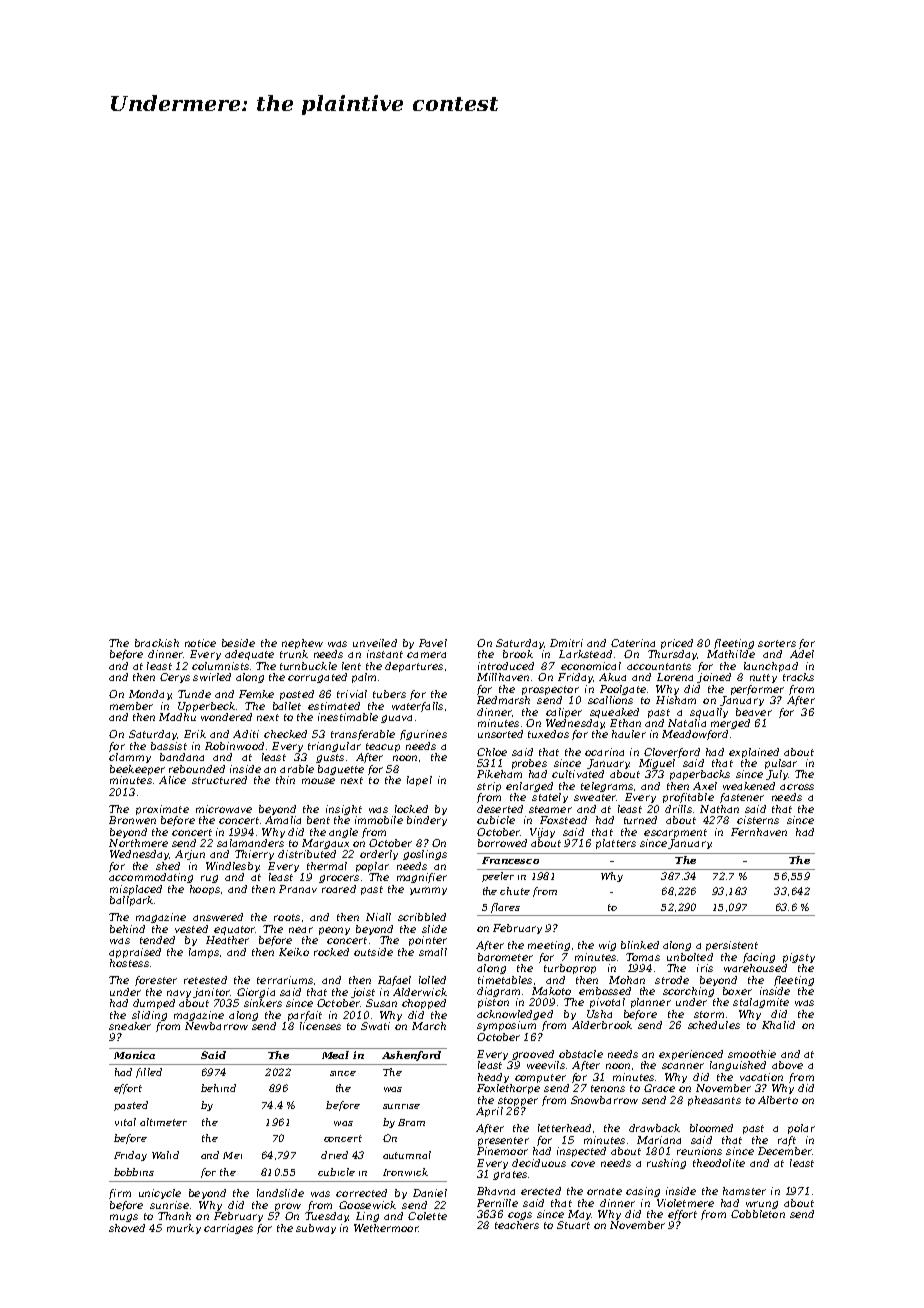 This image has height=1308, width=924. What do you see at coordinates (184, 1229) in the image?
I see `murky` at bounding box center [184, 1229].
